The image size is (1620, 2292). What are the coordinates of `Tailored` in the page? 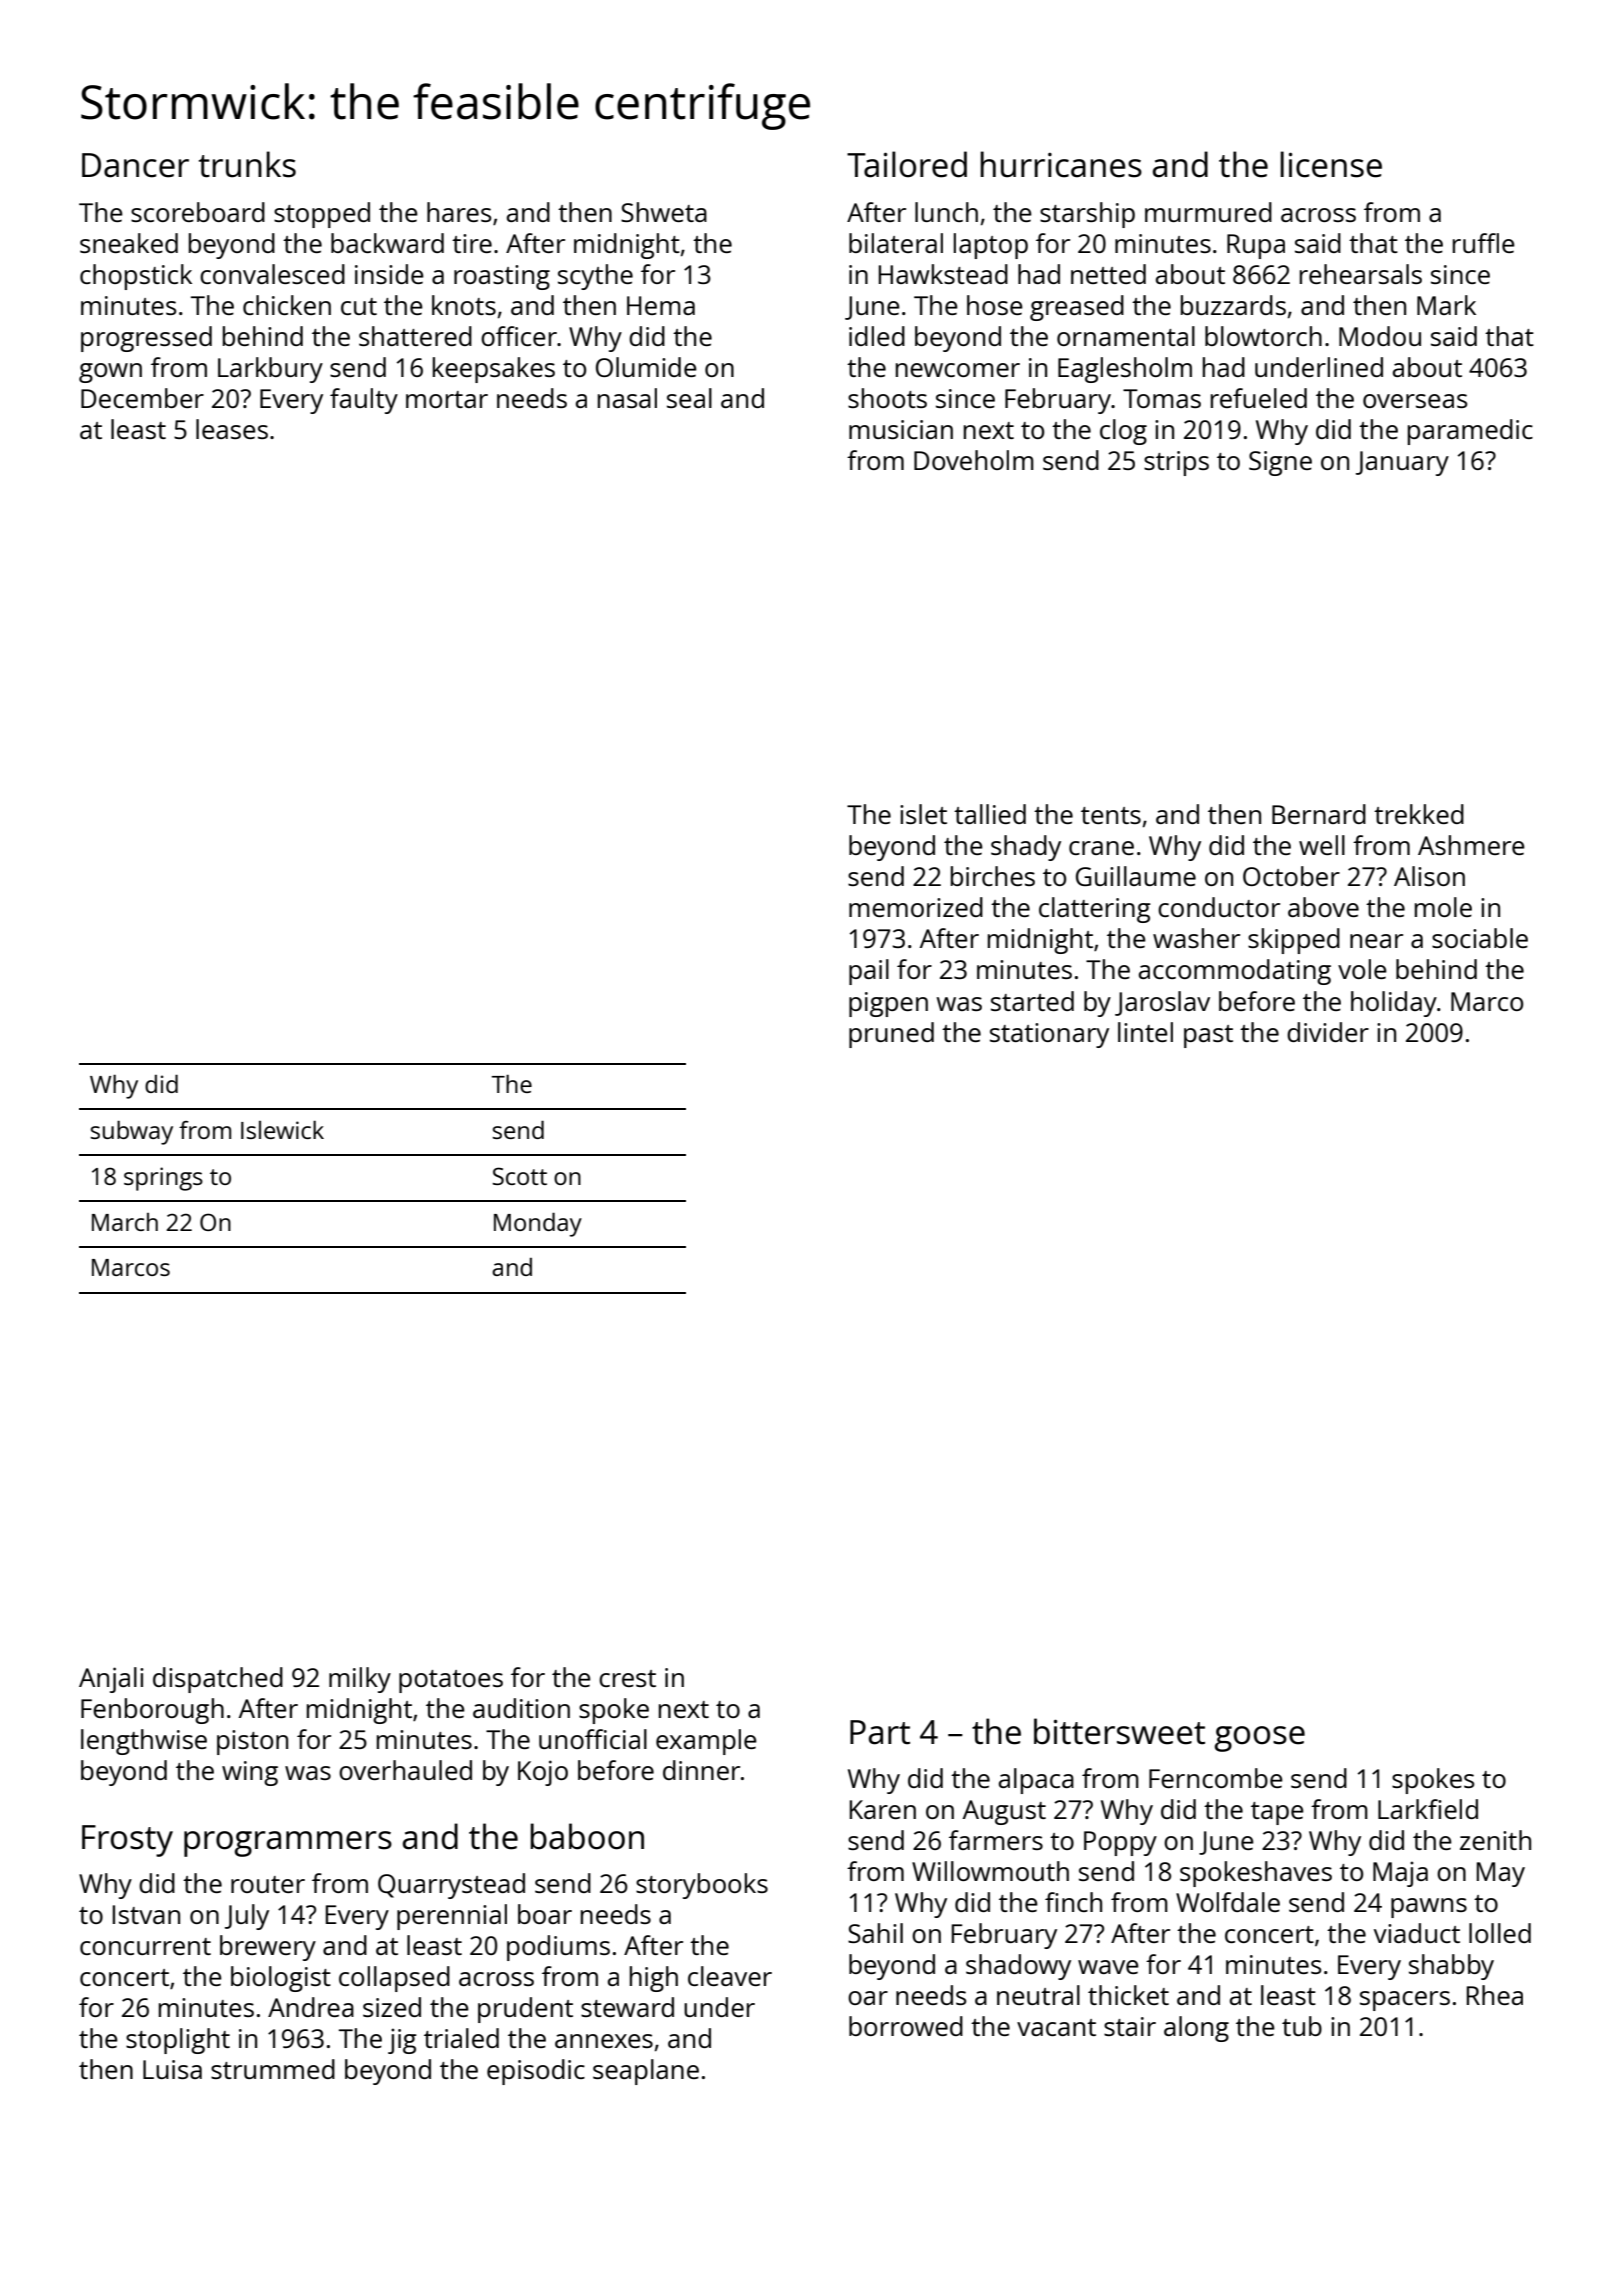 It's located at (907, 164).
